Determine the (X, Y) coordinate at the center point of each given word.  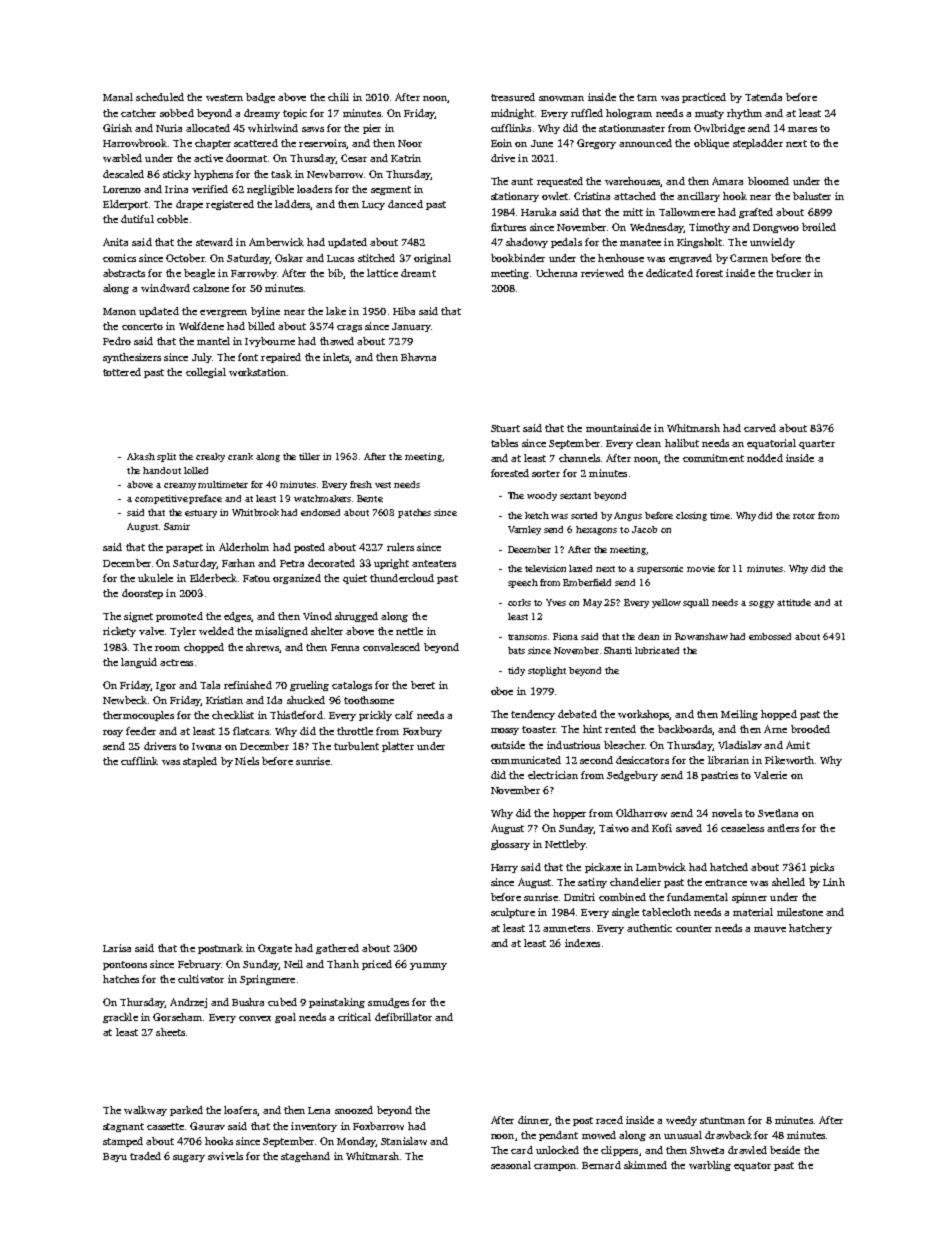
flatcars (251, 731)
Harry (504, 868)
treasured (513, 97)
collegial (206, 373)
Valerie (770, 775)
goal (285, 1018)
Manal (118, 97)
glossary (510, 845)
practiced (704, 98)
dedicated (669, 273)
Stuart (505, 428)
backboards (685, 730)
